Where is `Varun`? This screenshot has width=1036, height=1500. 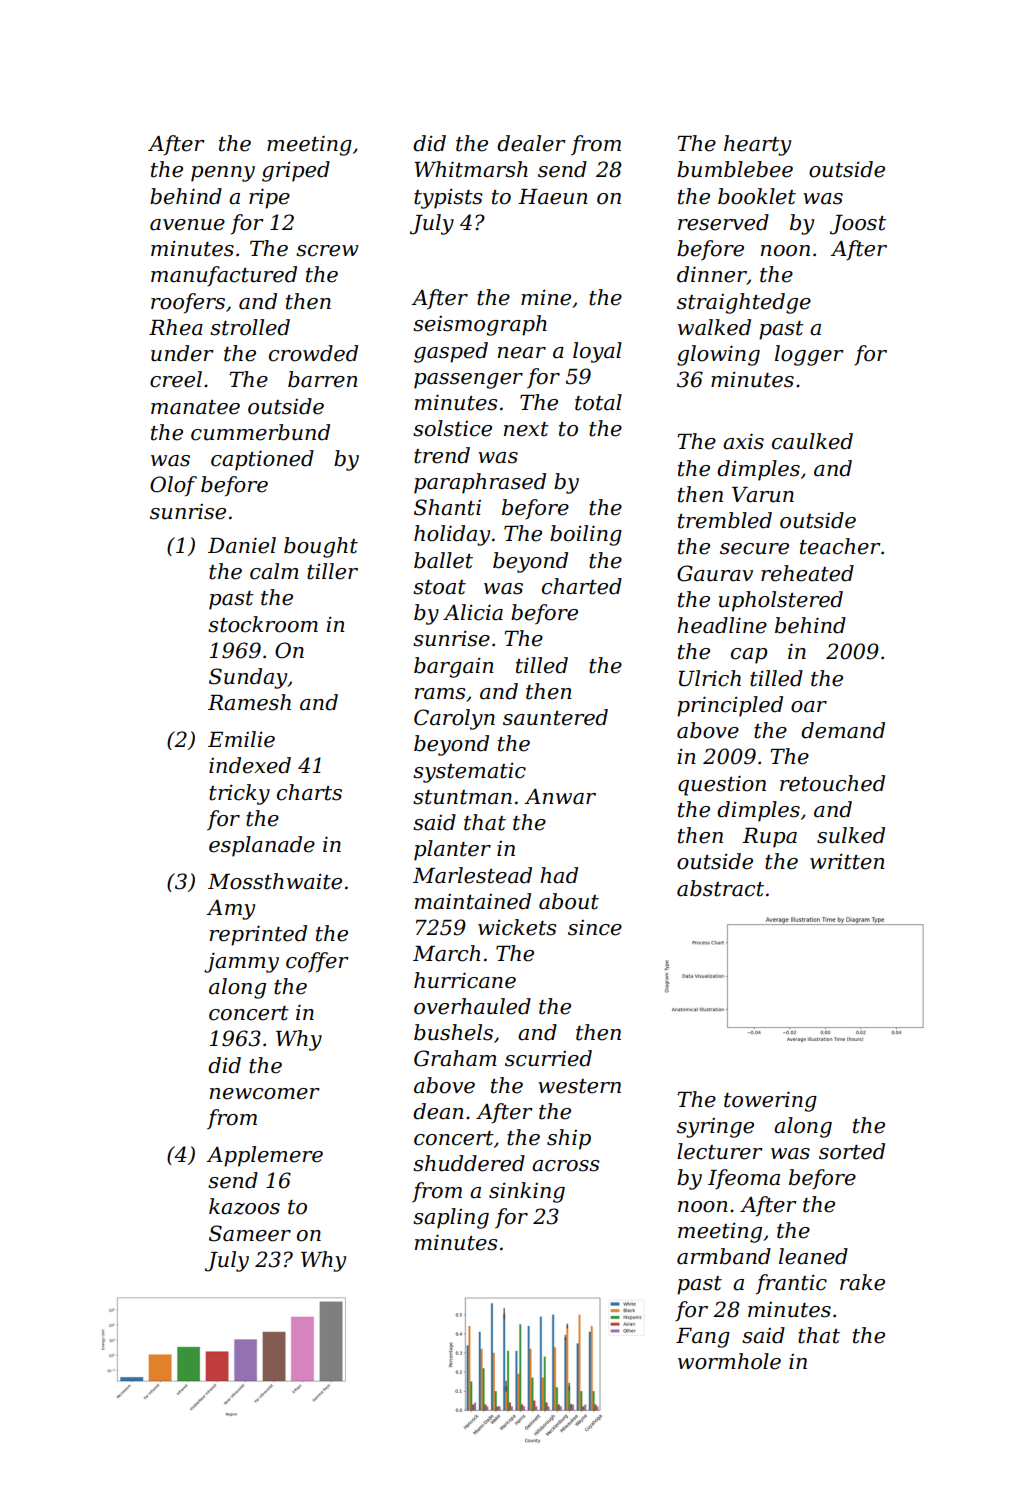 Varun is located at coordinates (763, 495).
